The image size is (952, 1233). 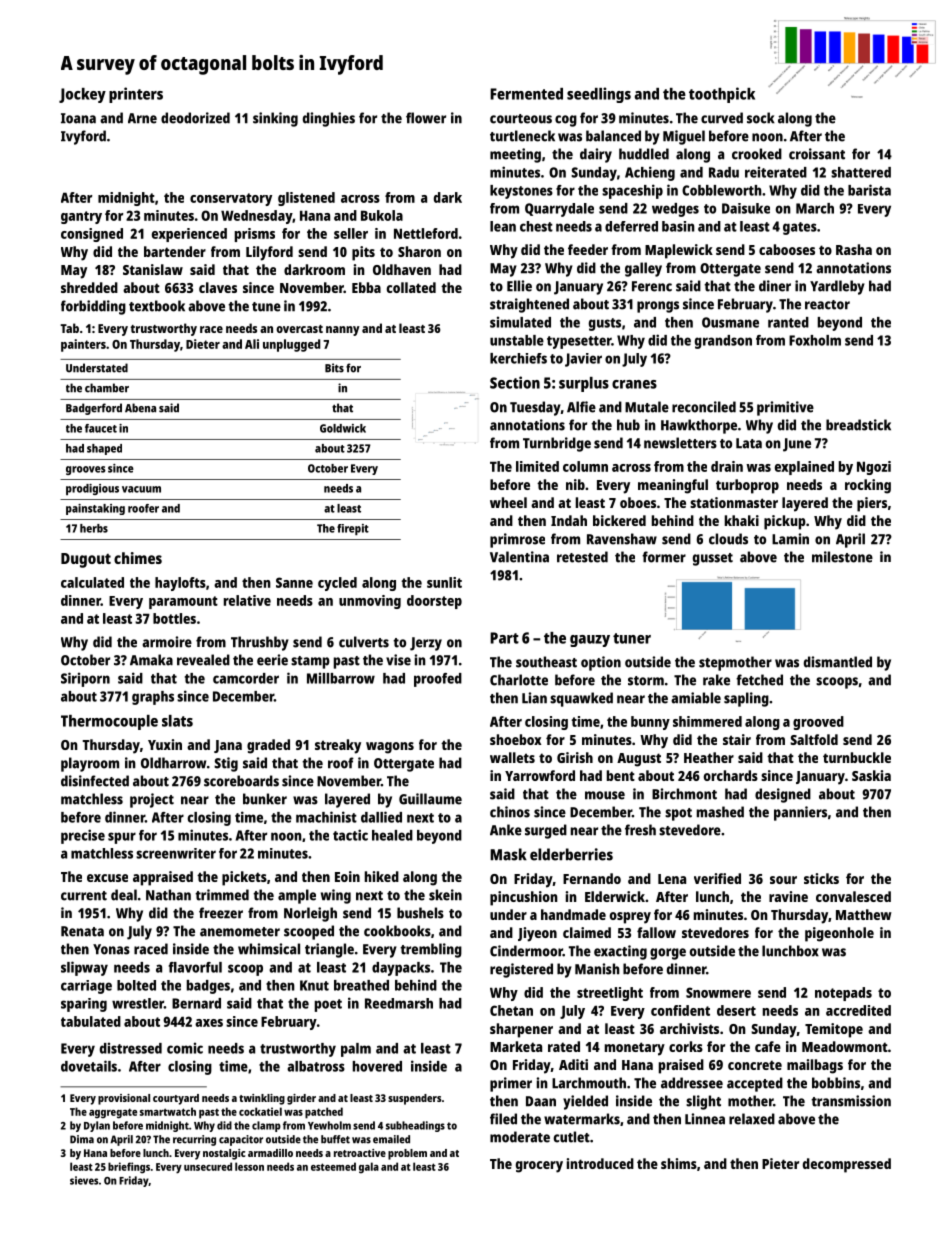 What do you see at coordinates (668, 954) in the image?
I see `gorge` at bounding box center [668, 954].
